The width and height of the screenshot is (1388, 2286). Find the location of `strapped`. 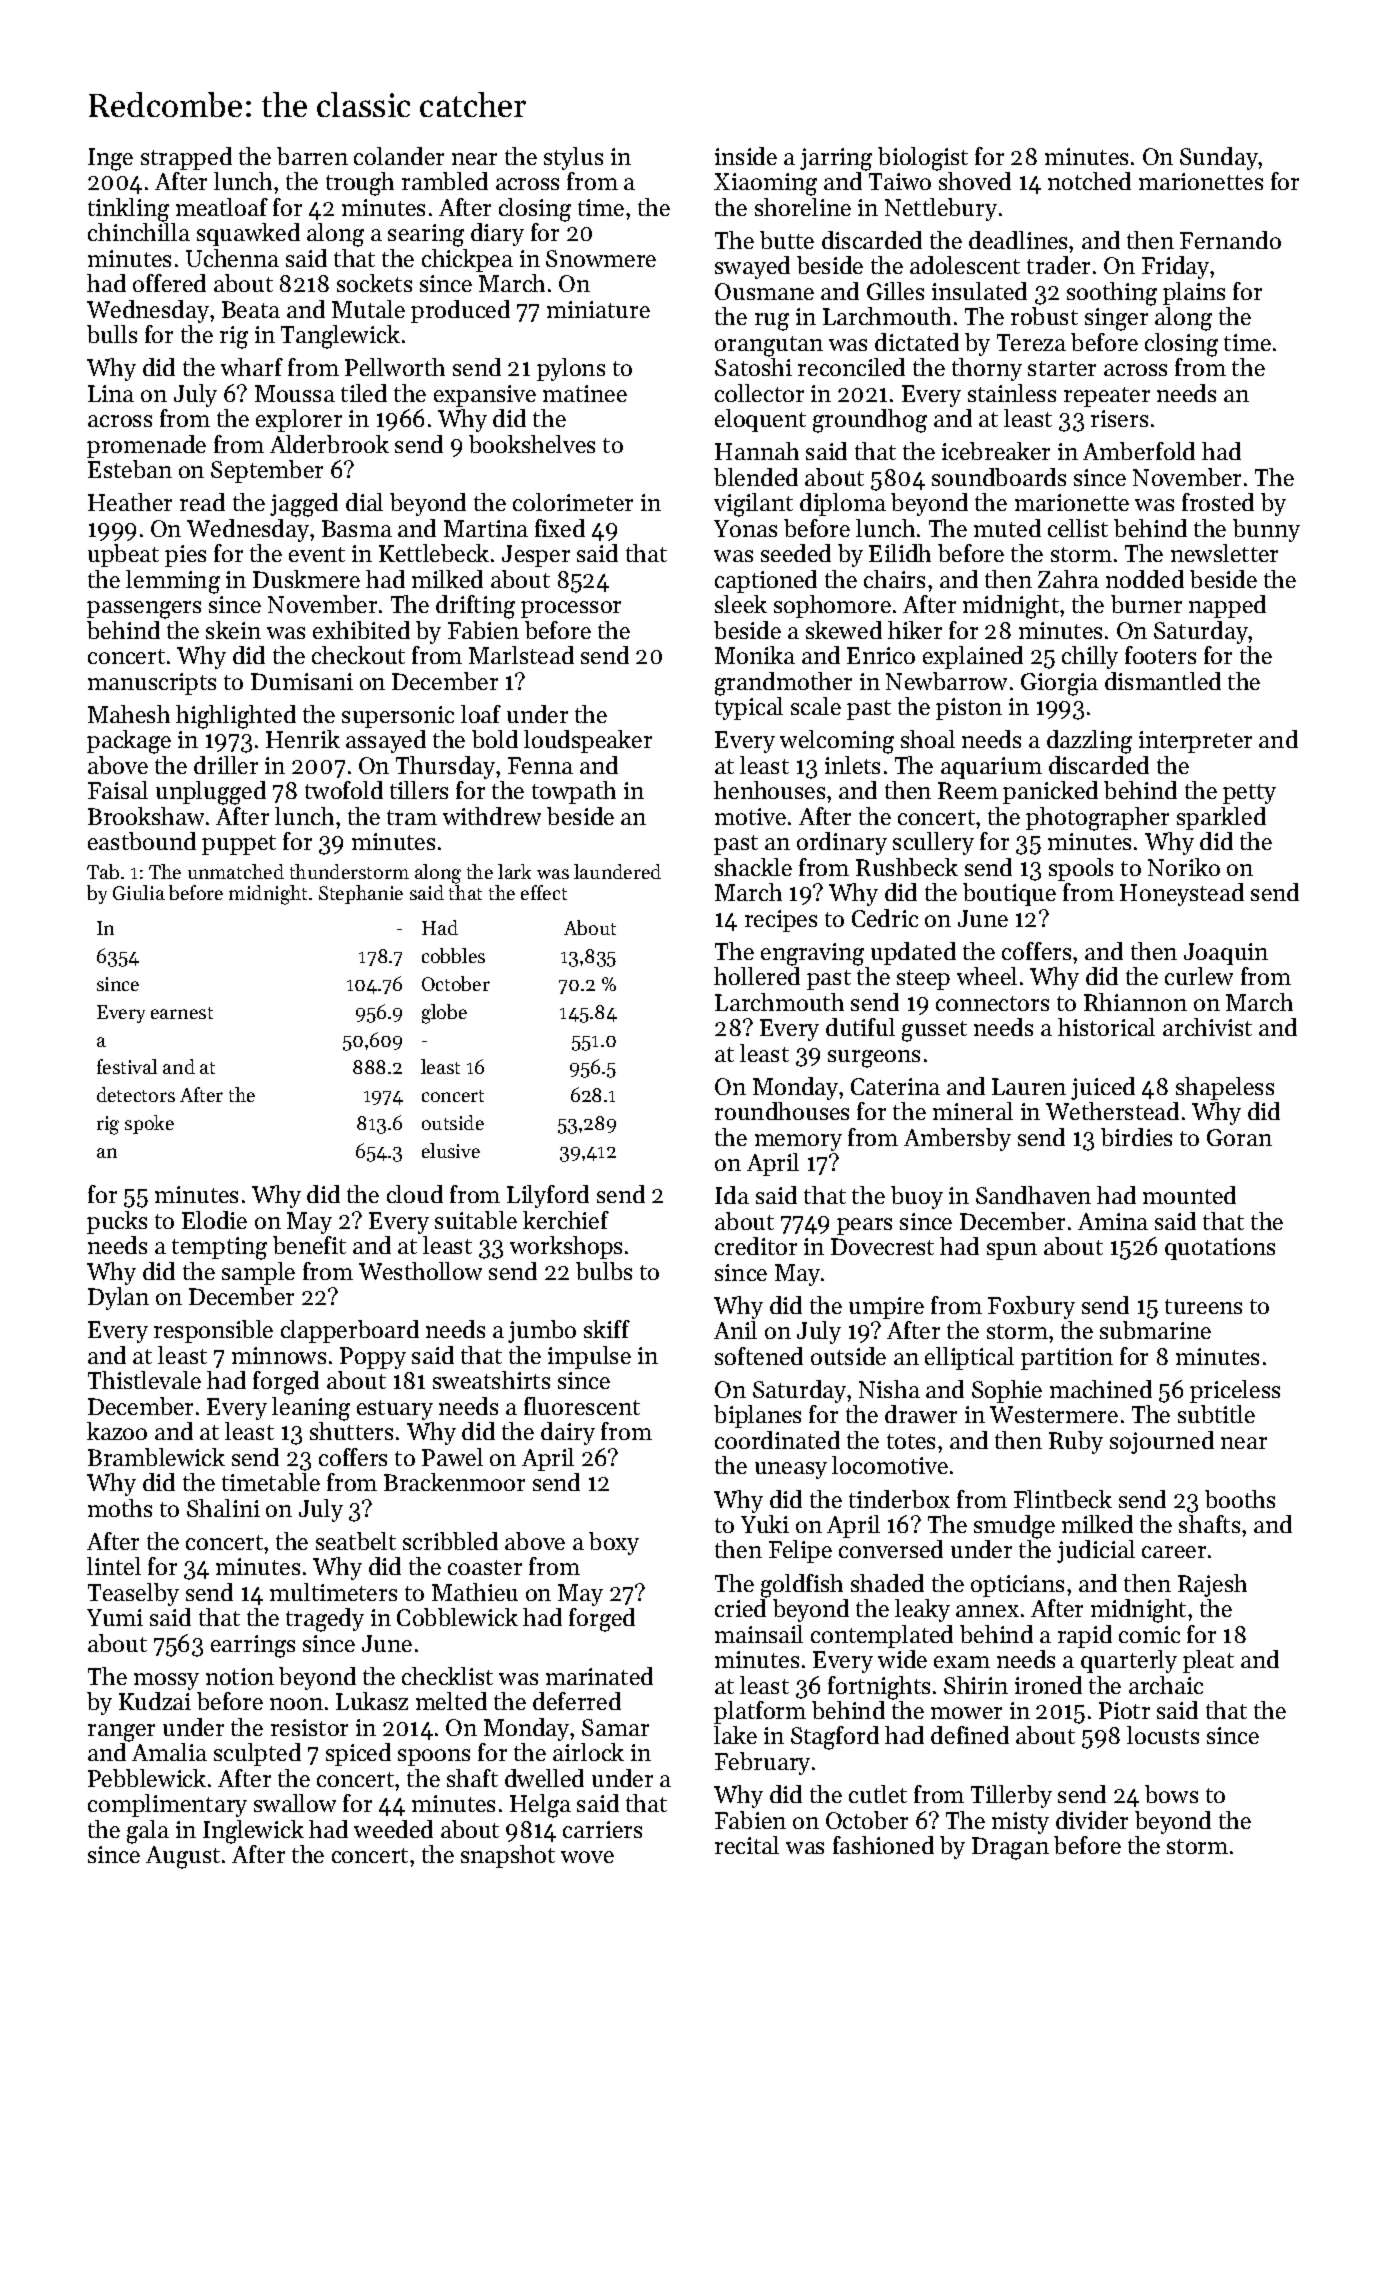

strapped is located at coordinates (186, 158).
